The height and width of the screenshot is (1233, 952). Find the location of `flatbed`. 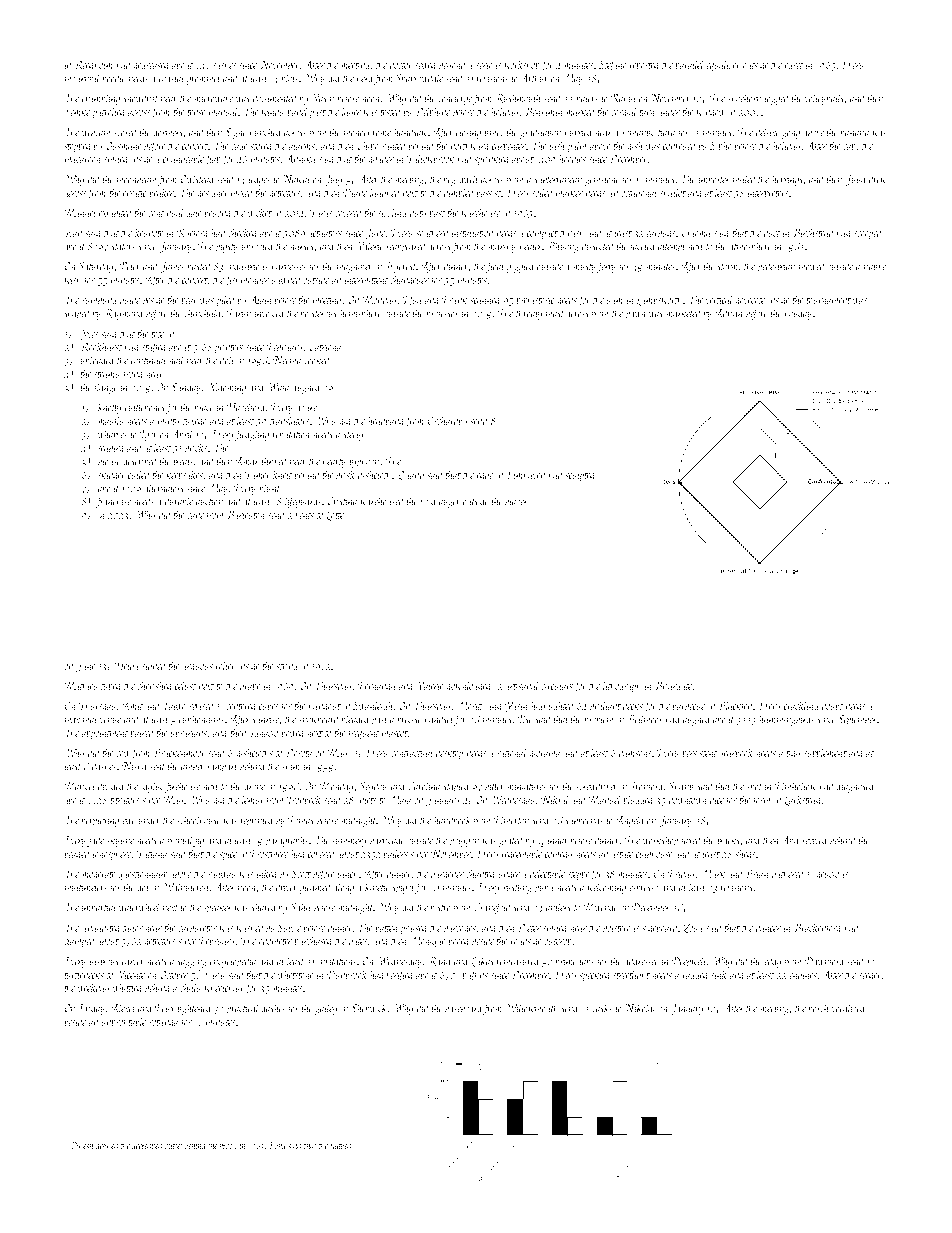

flatbed is located at coordinates (341, 1146).
